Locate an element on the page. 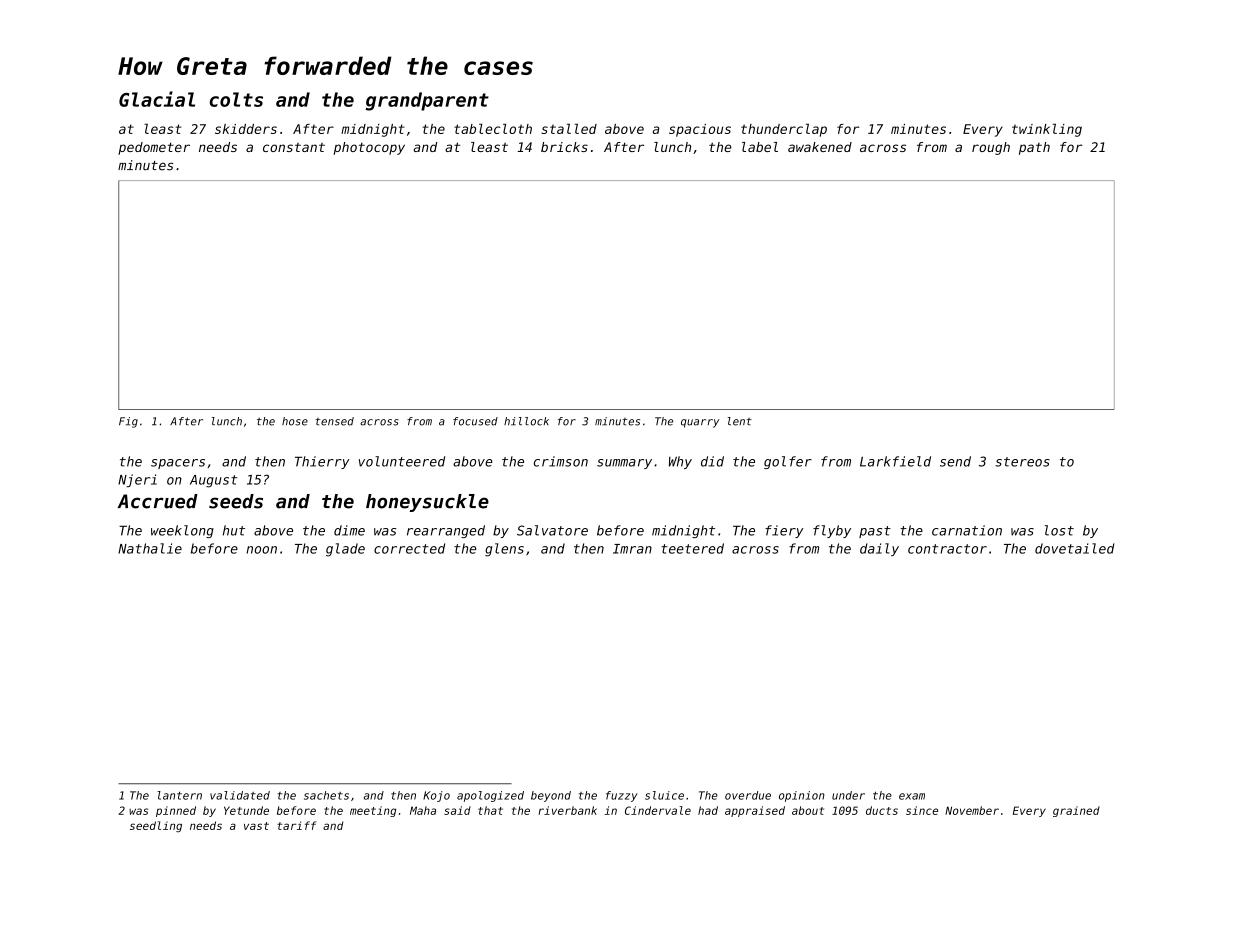  golfer is located at coordinates (788, 462).
